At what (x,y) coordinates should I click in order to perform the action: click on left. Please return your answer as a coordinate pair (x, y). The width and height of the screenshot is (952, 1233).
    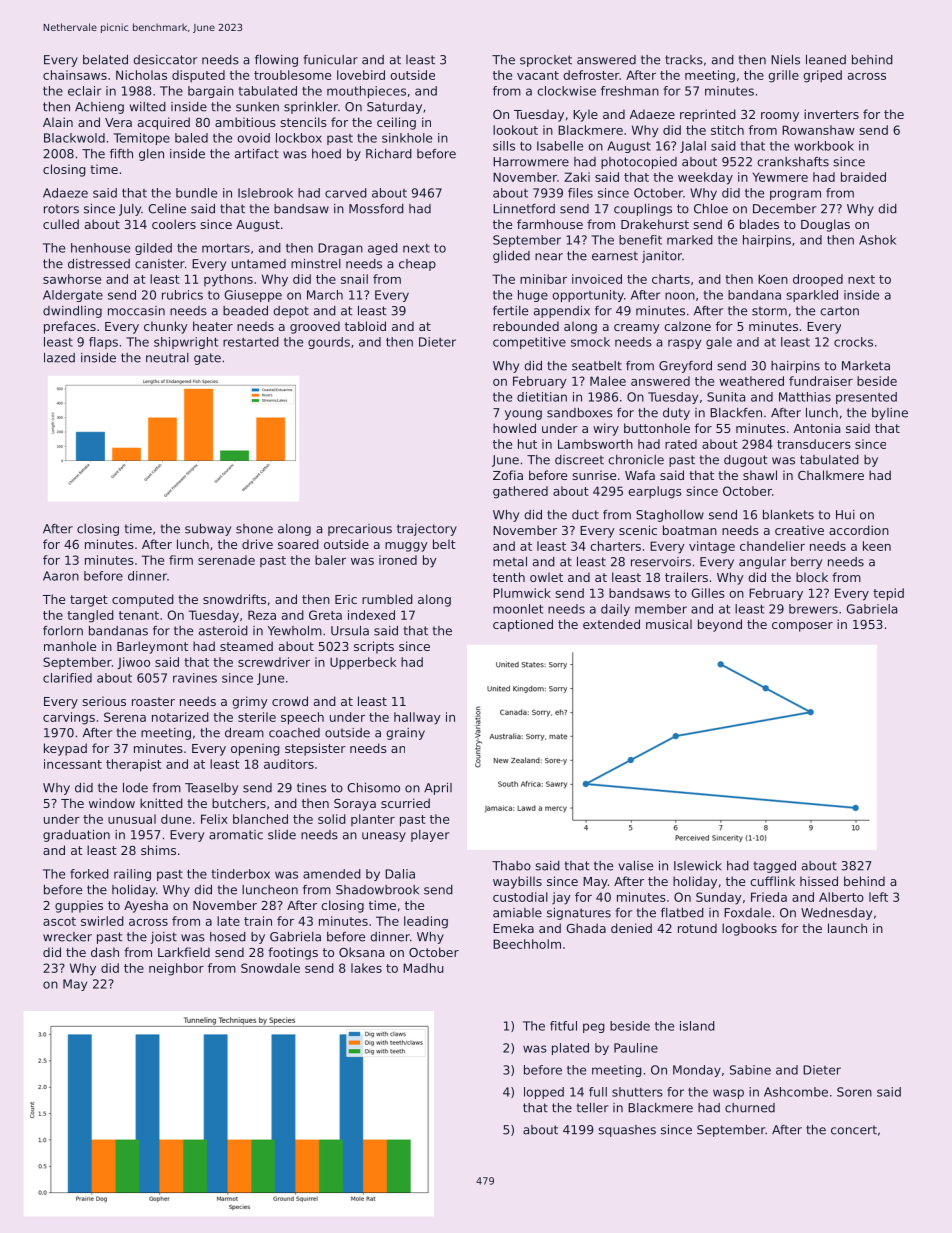
    Looking at the image, I should click on (878, 897).
